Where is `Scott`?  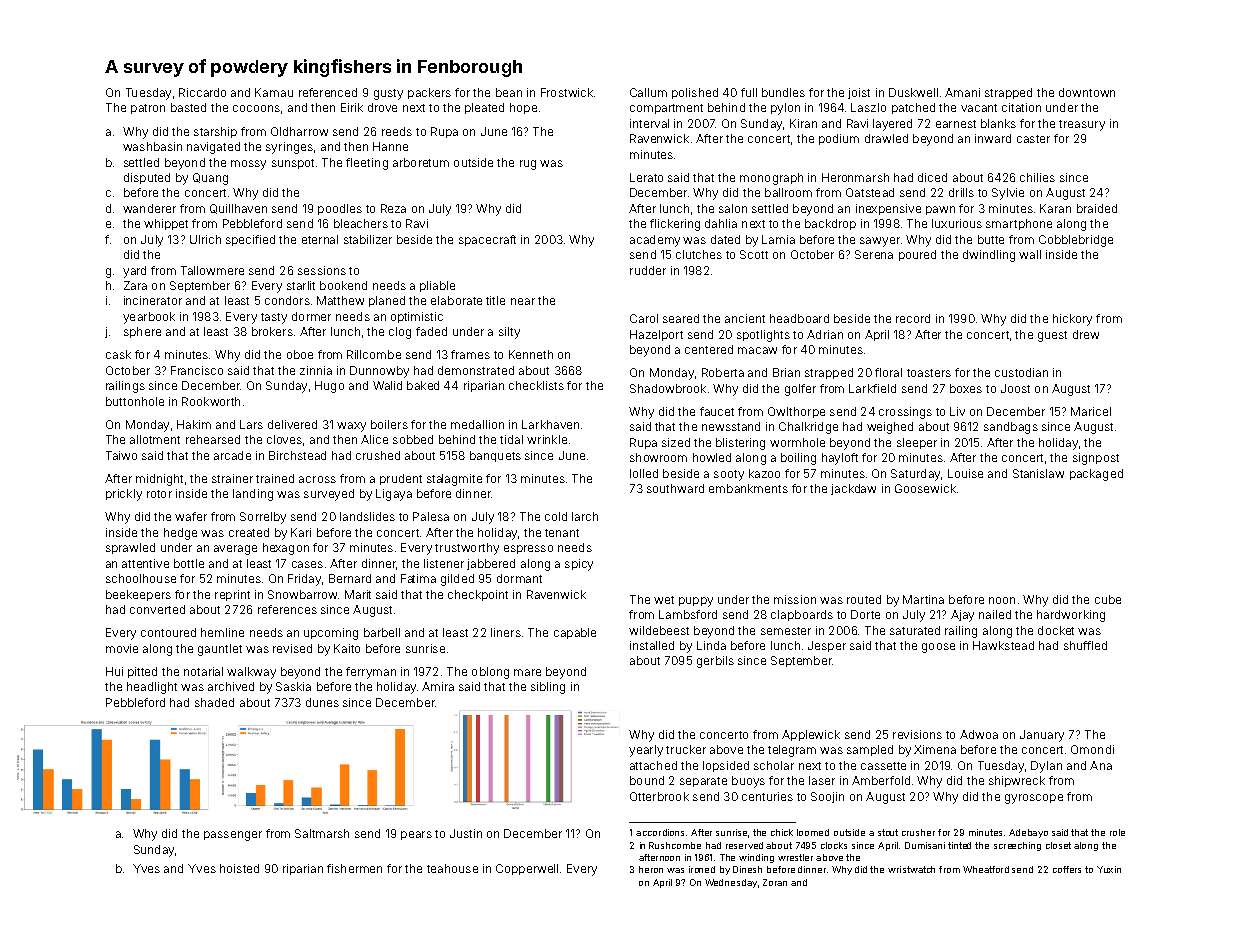 Scott is located at coordinates (754, 254).
